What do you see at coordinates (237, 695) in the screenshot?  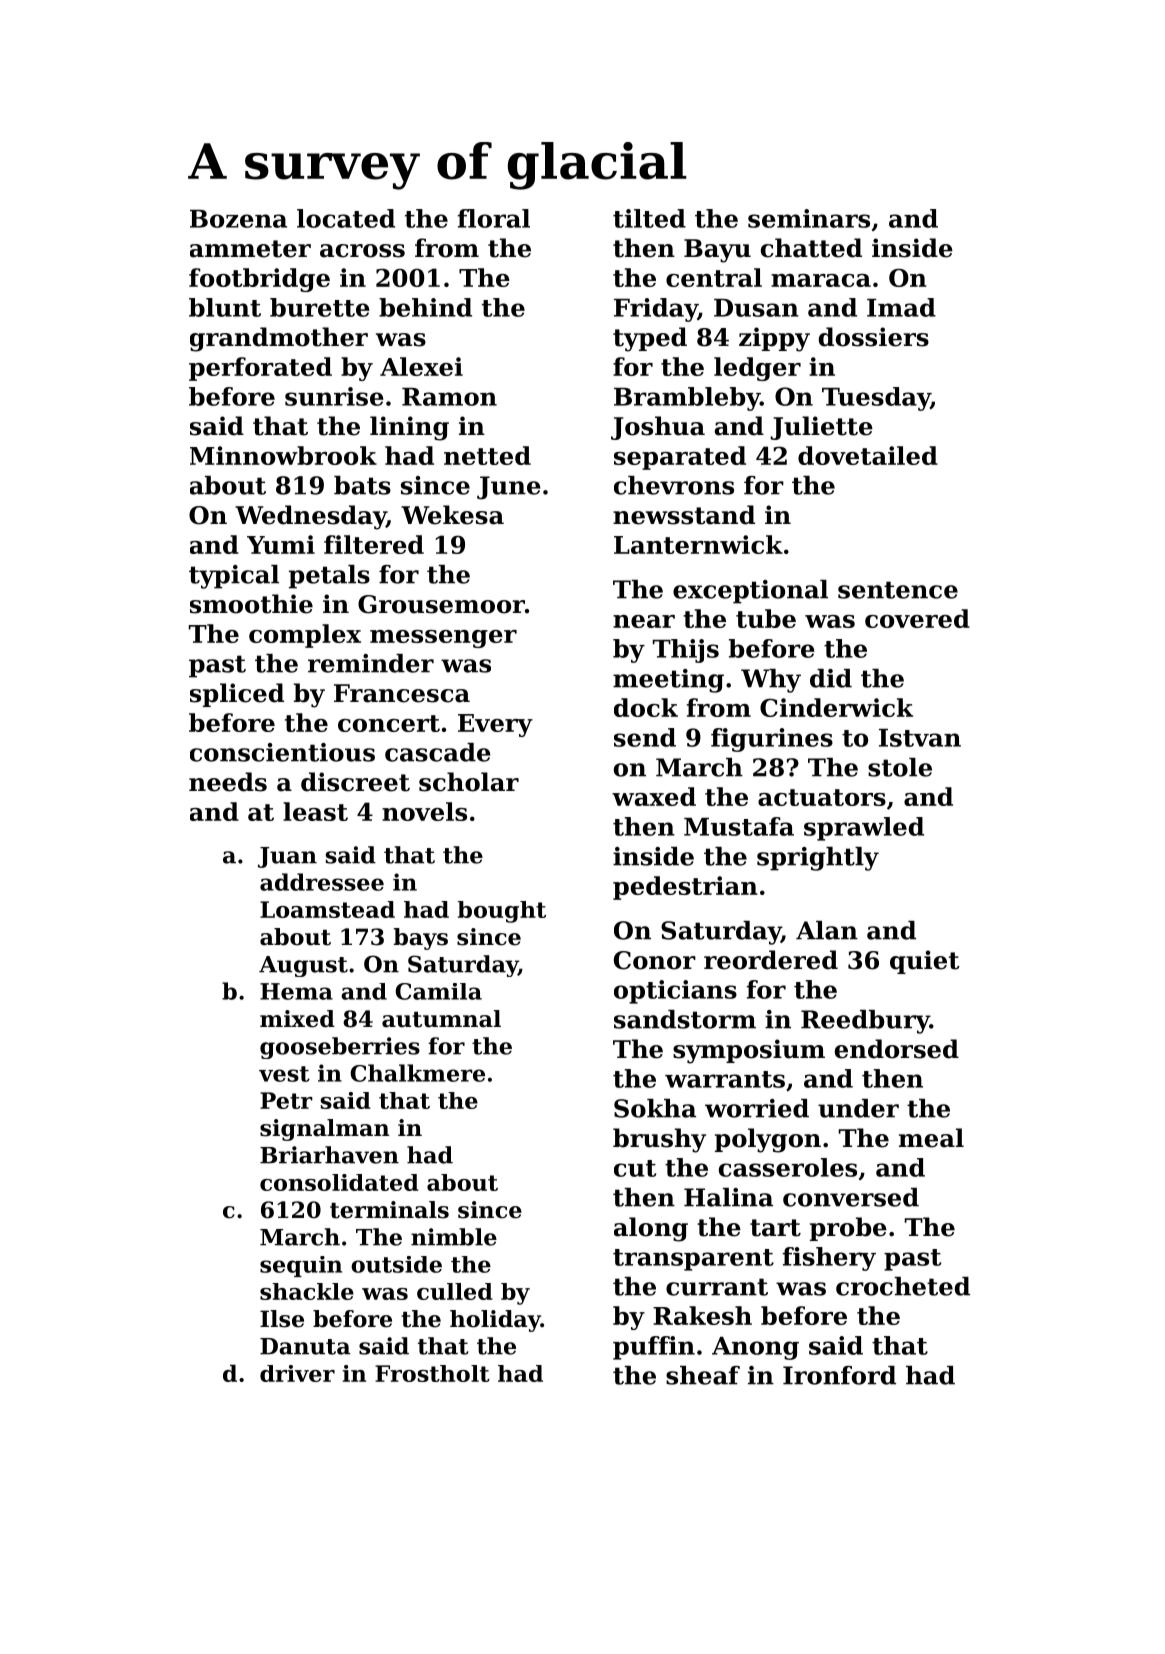 I see `spliced` at bounding box center [237, 695].
